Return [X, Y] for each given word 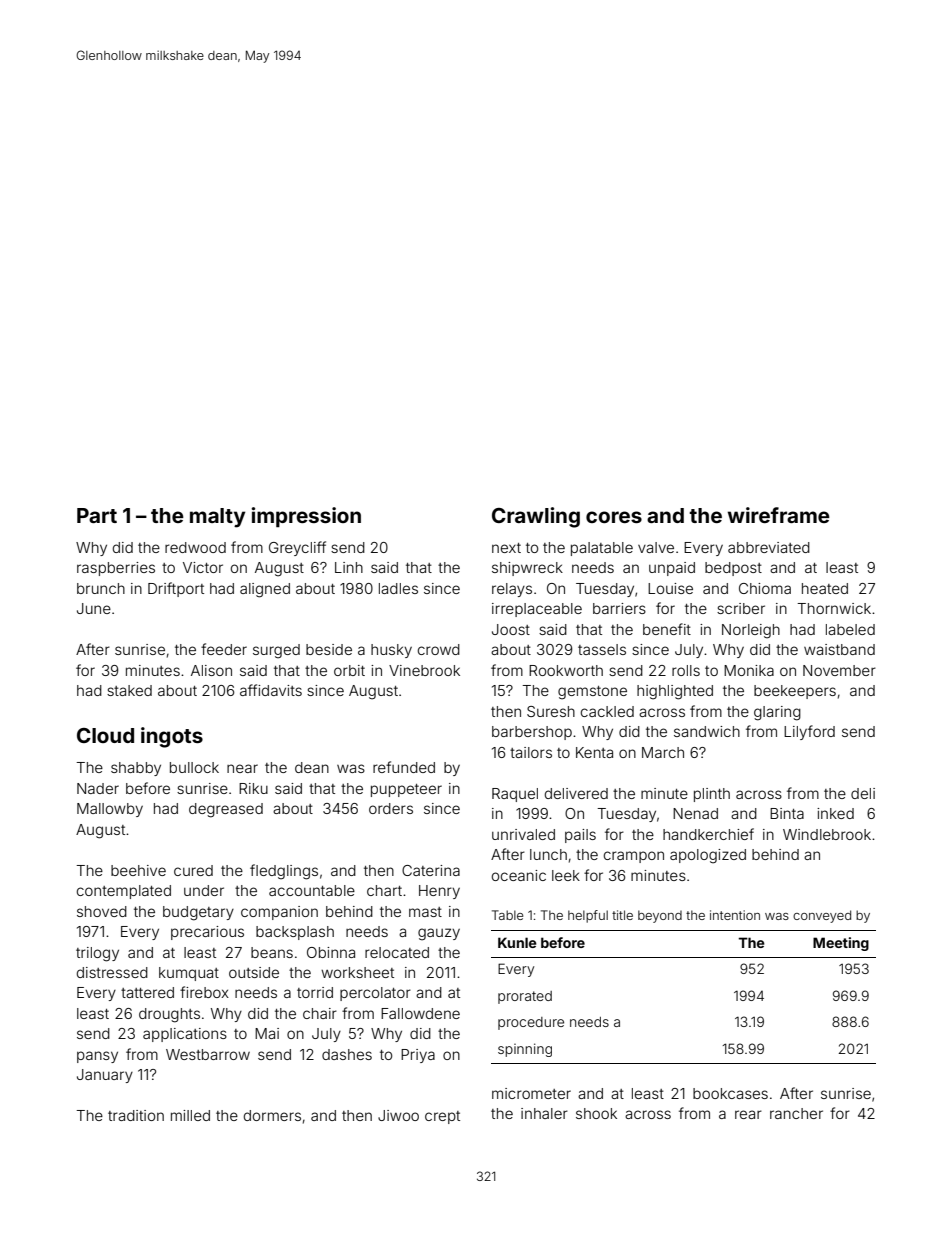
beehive [138, 870]
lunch [548, 854]
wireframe [779, 515]
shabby [136, 769]
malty [217, 518]
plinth [712, 795]
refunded [404, 767]
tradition [136, 1115]
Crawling [536, 517]
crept [442, 1117]
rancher [796, 1113]
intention [735, 915]
